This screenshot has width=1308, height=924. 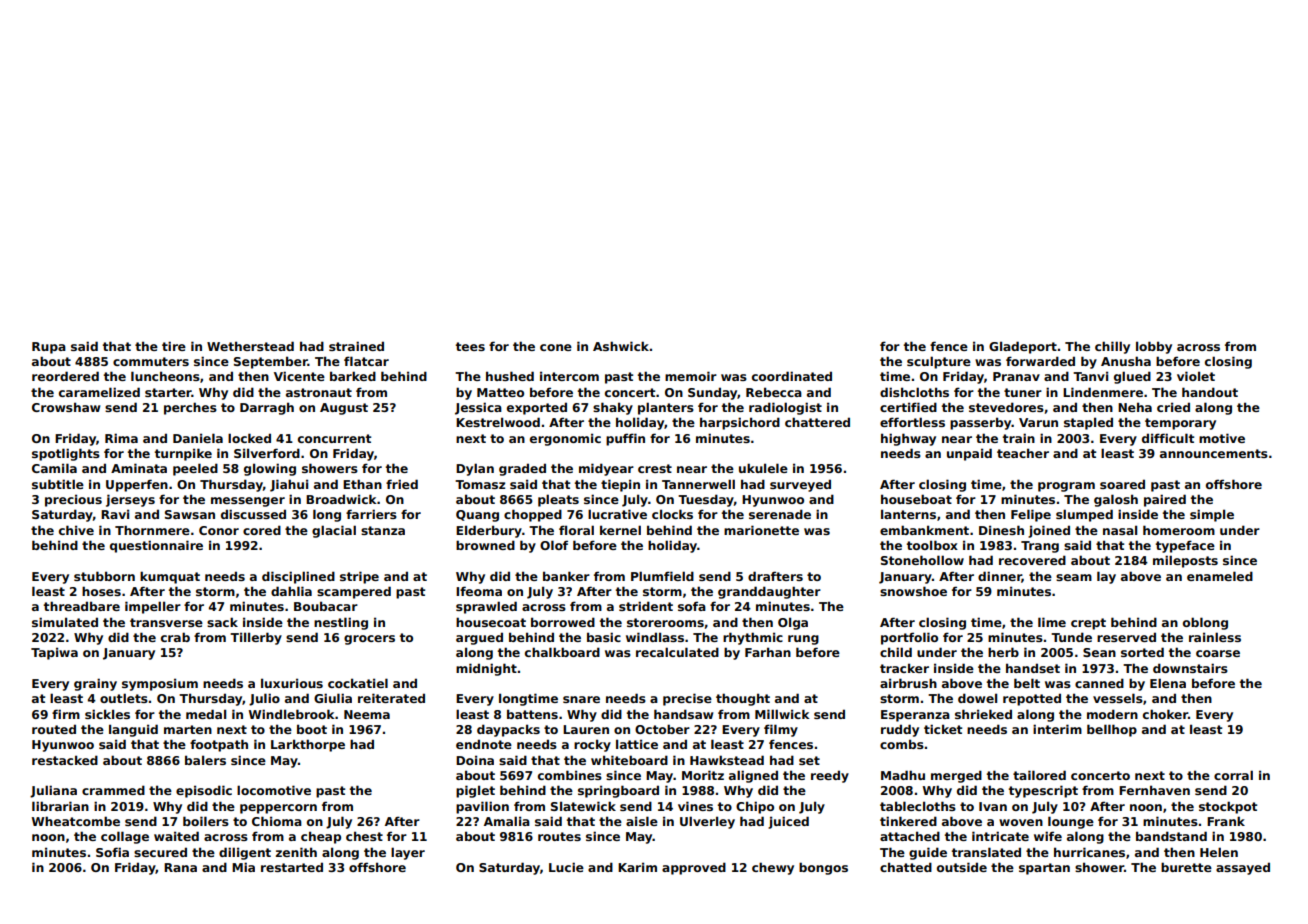 What do you see at coordinates (1154, 347) in the screenshot?
I see `lobby` at bounding box center [1154, 347].
